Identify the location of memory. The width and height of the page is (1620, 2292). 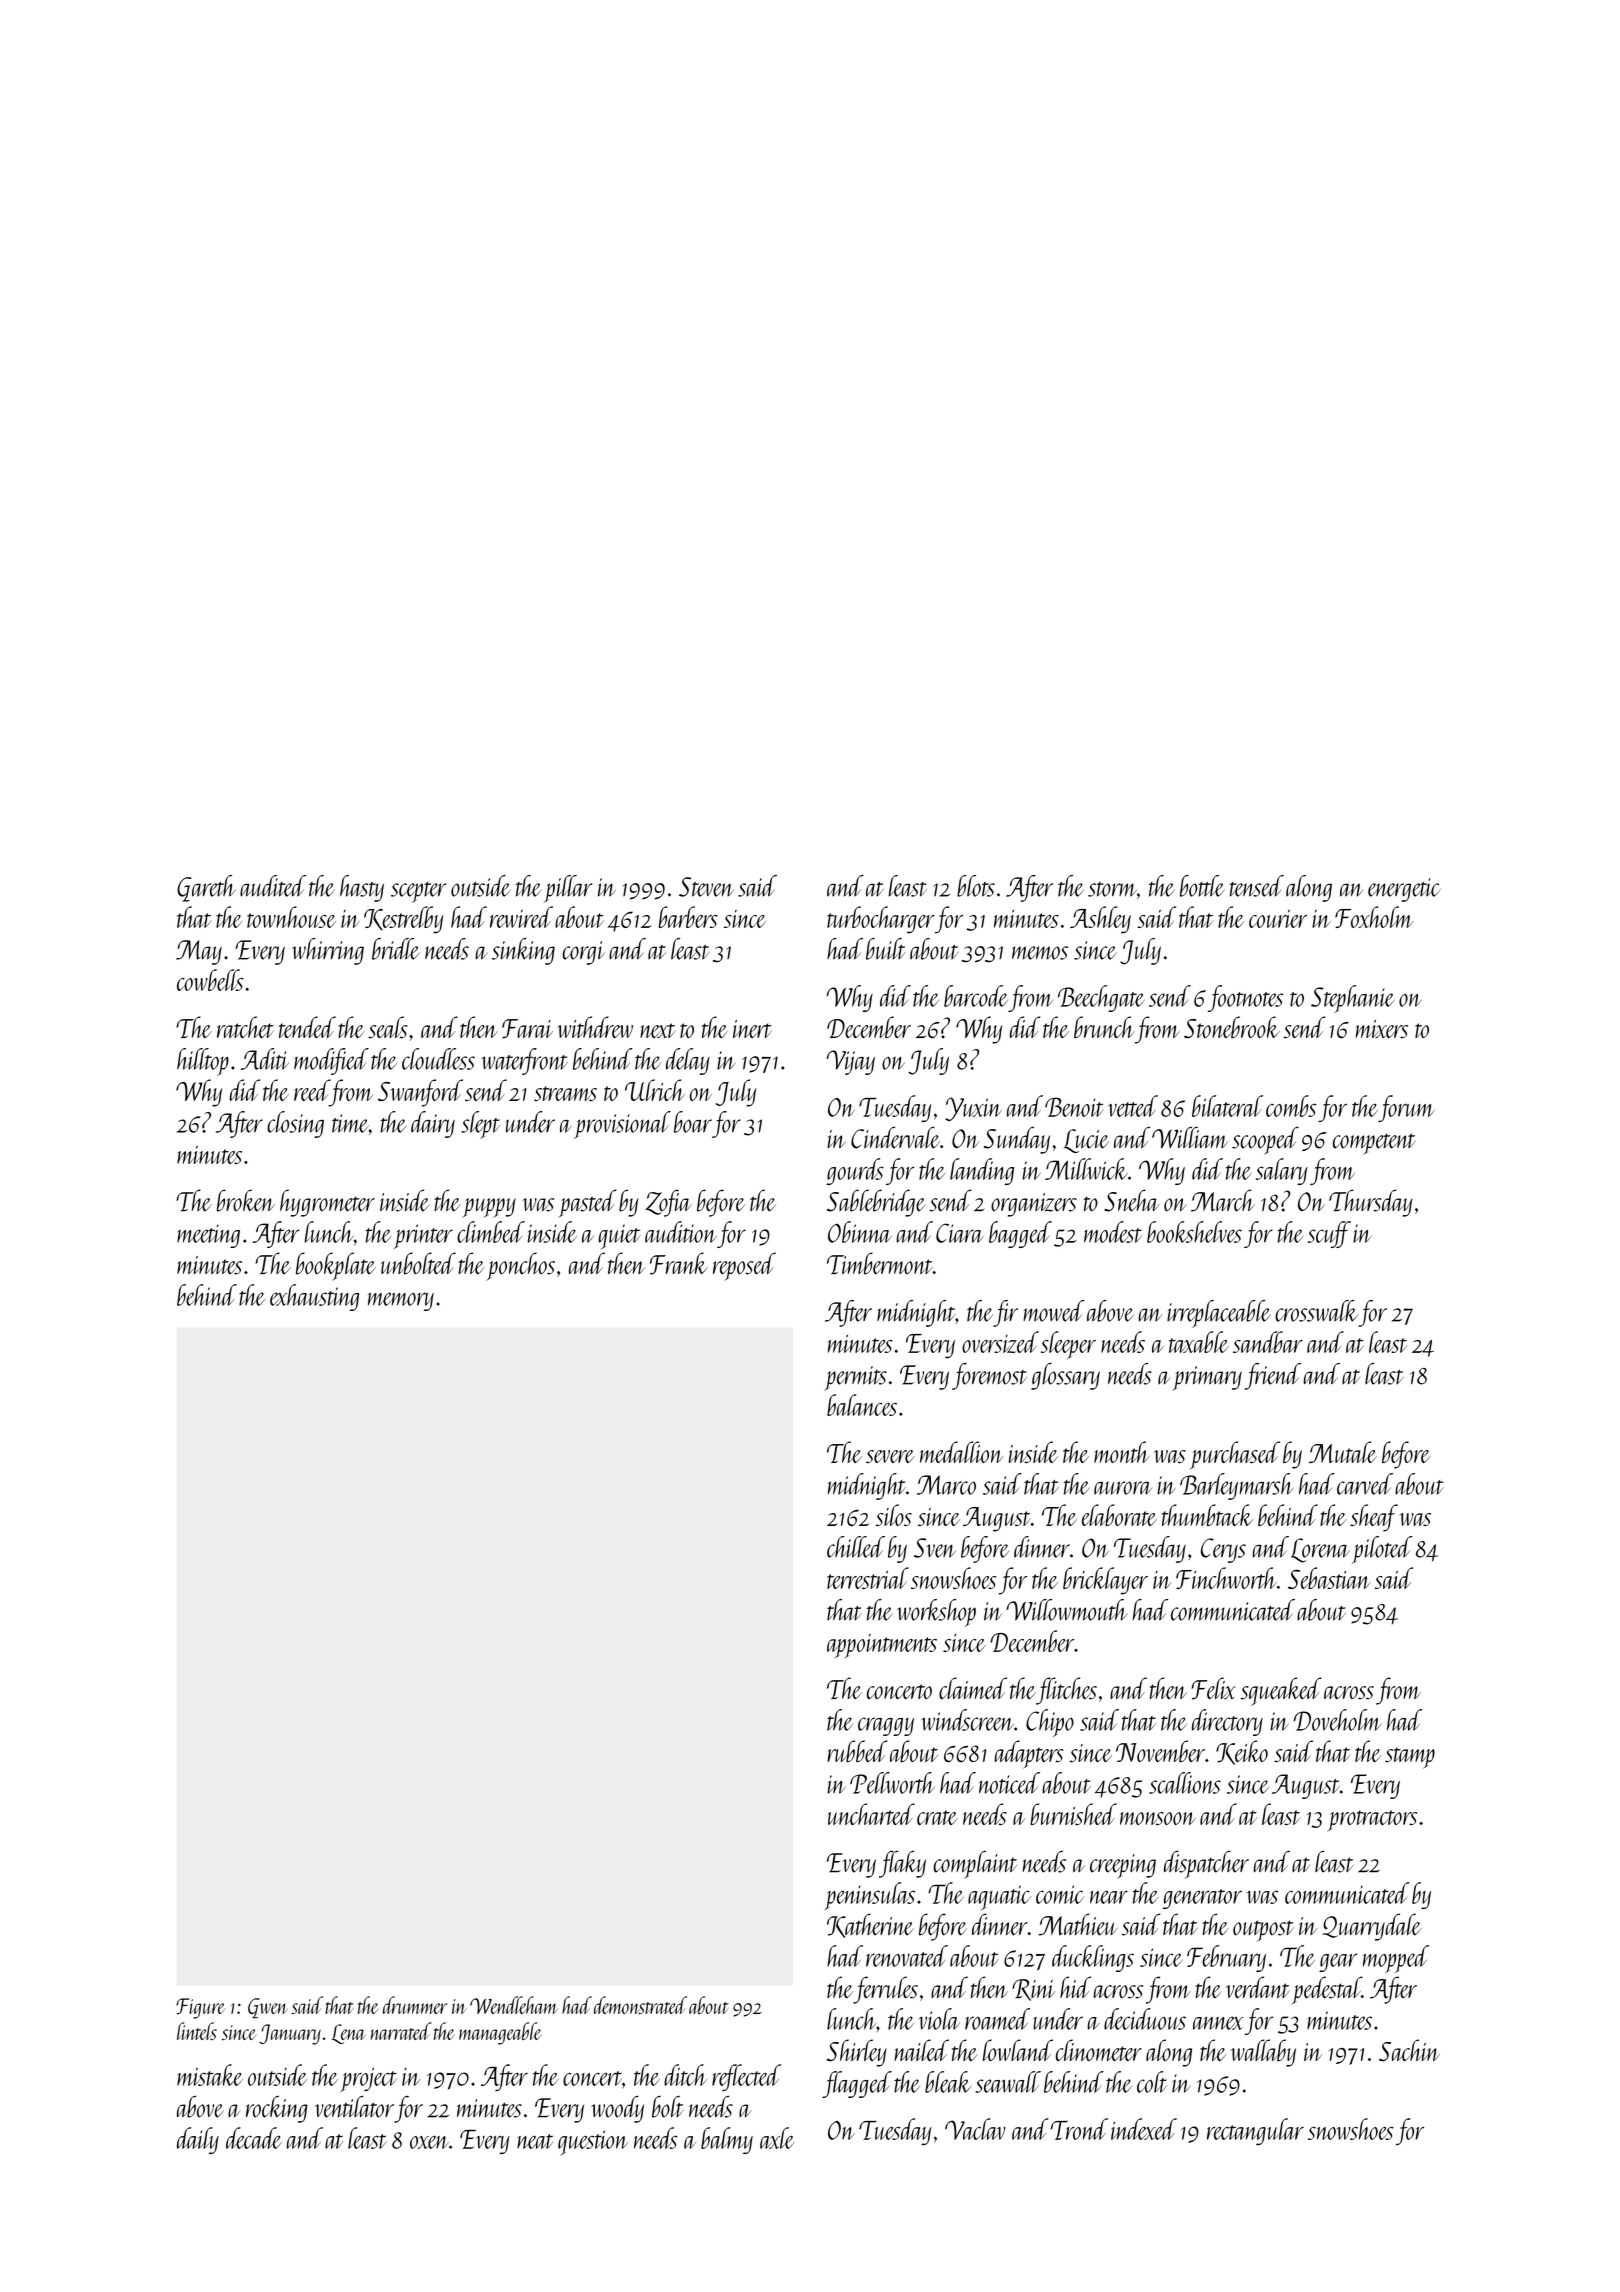
(401, 1301).
